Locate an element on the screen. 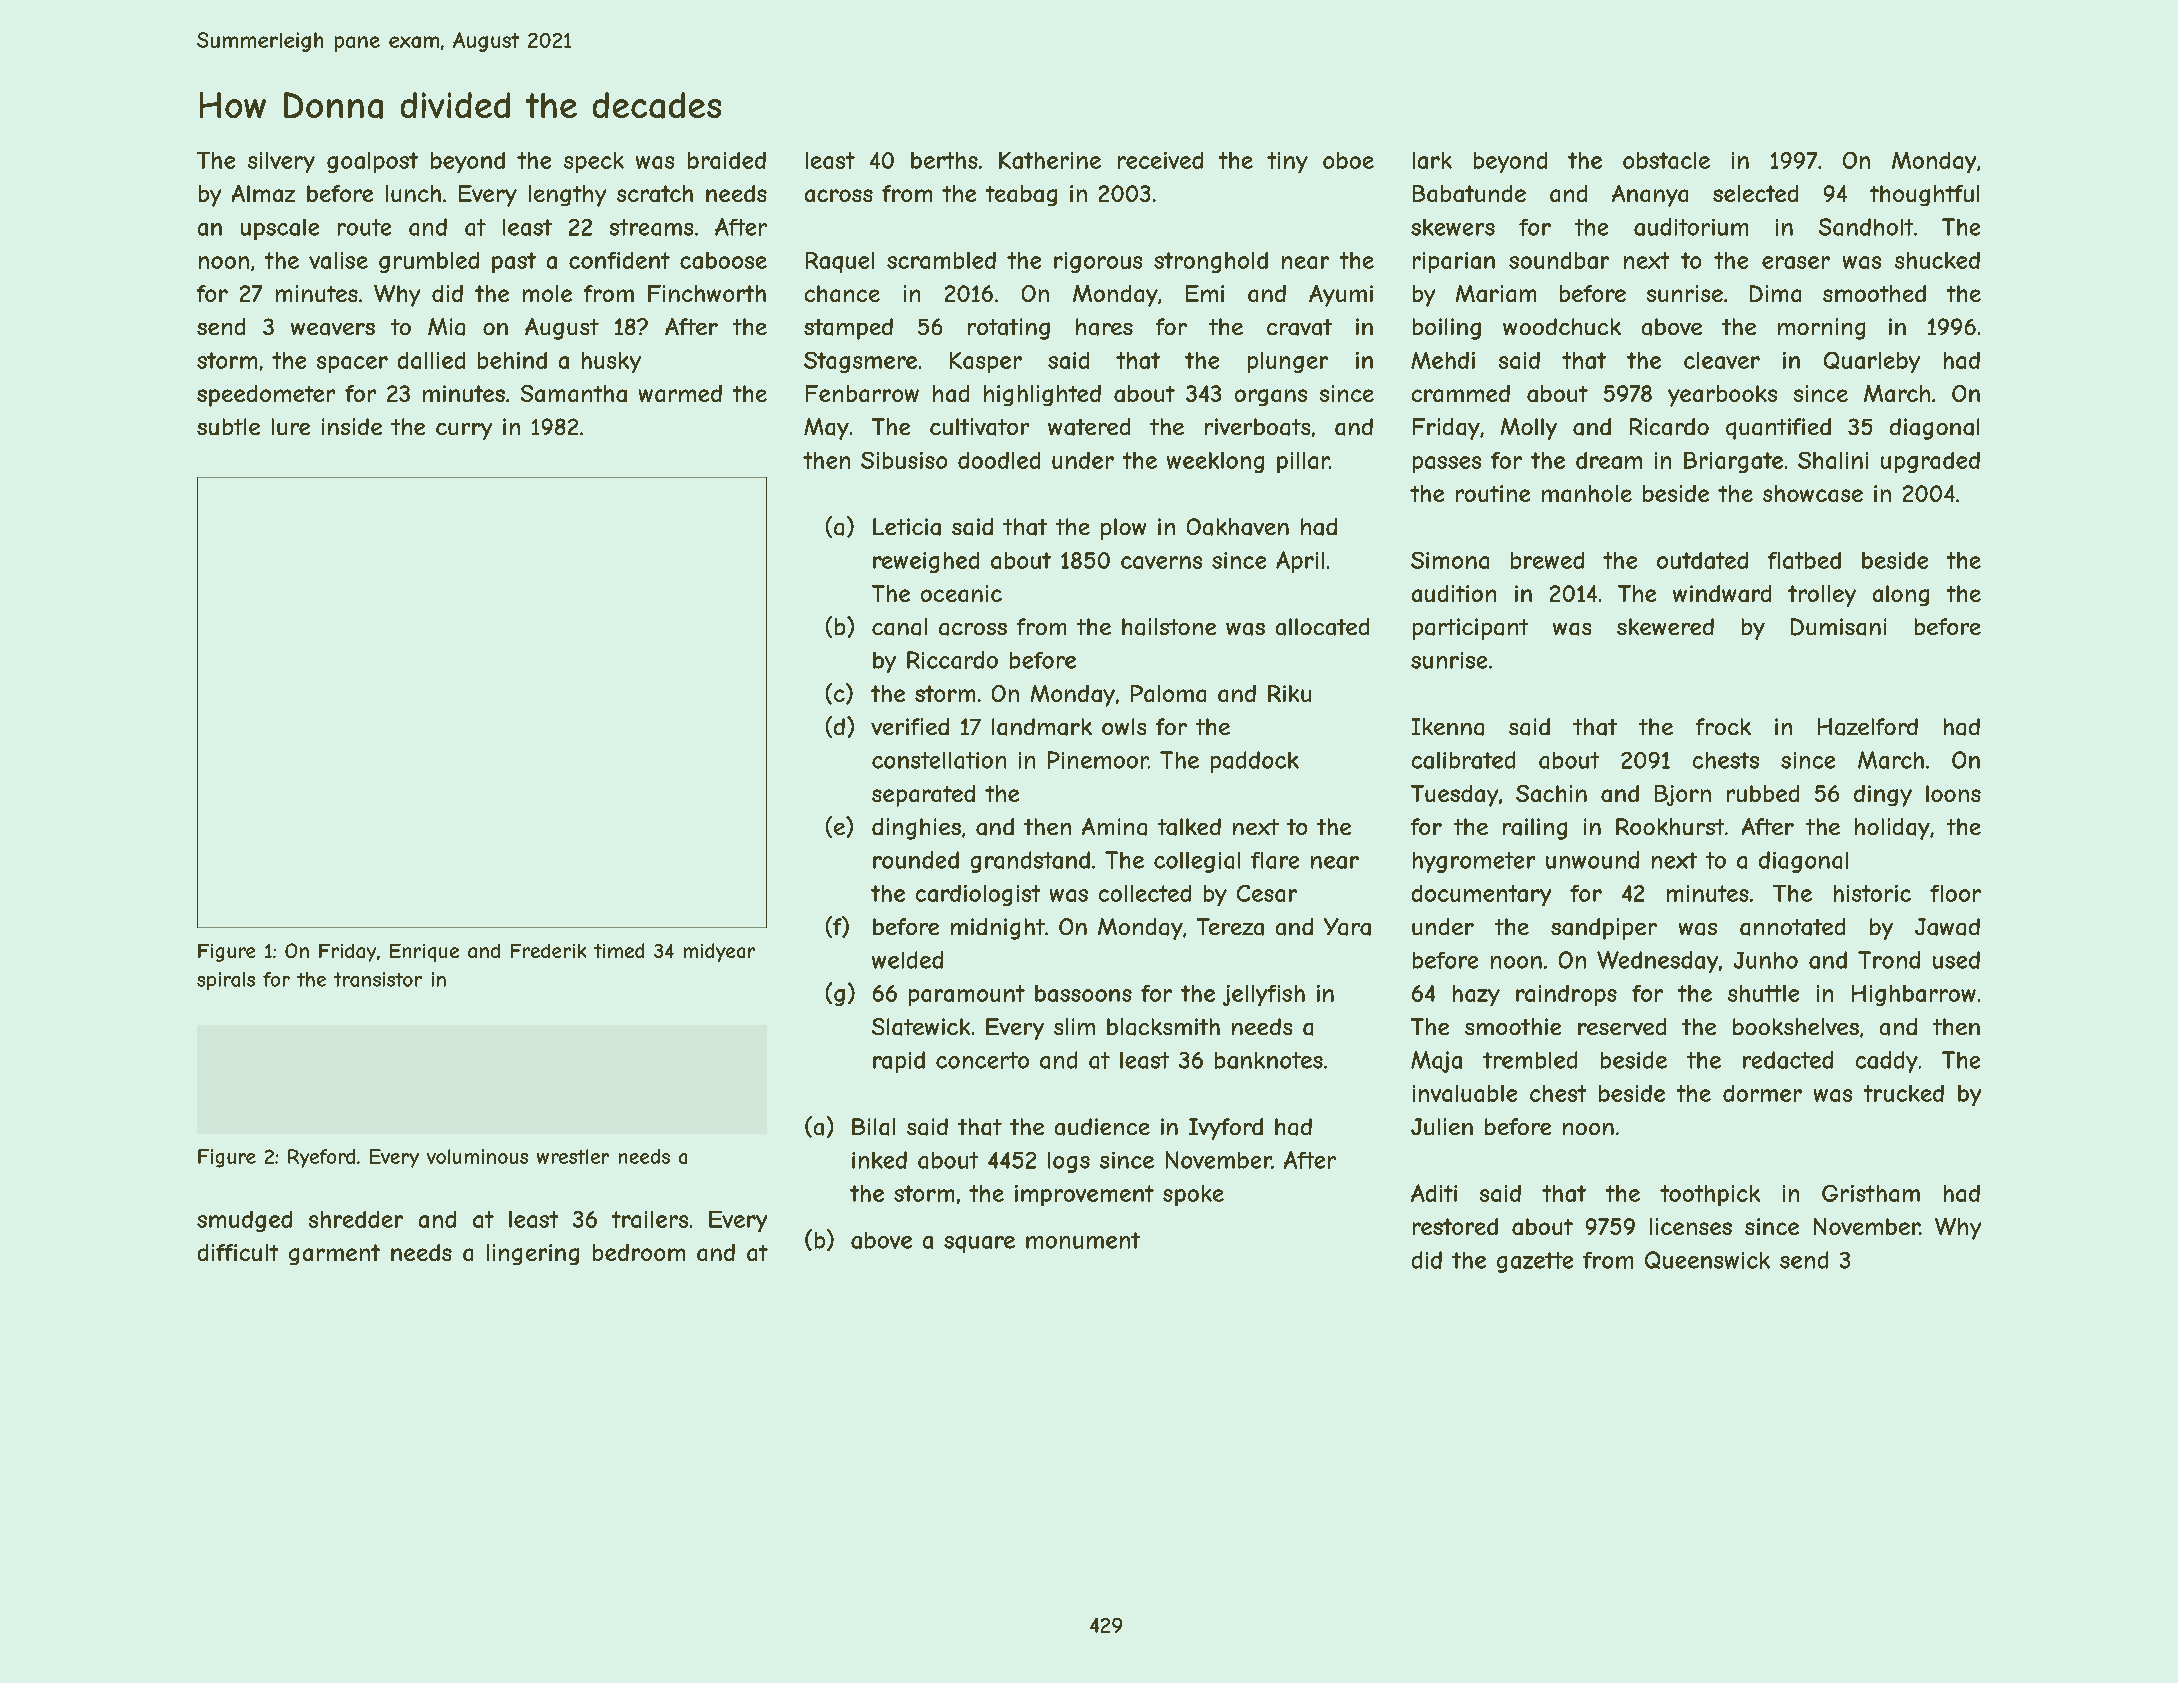  square is located at coordinates (979, 1244).
